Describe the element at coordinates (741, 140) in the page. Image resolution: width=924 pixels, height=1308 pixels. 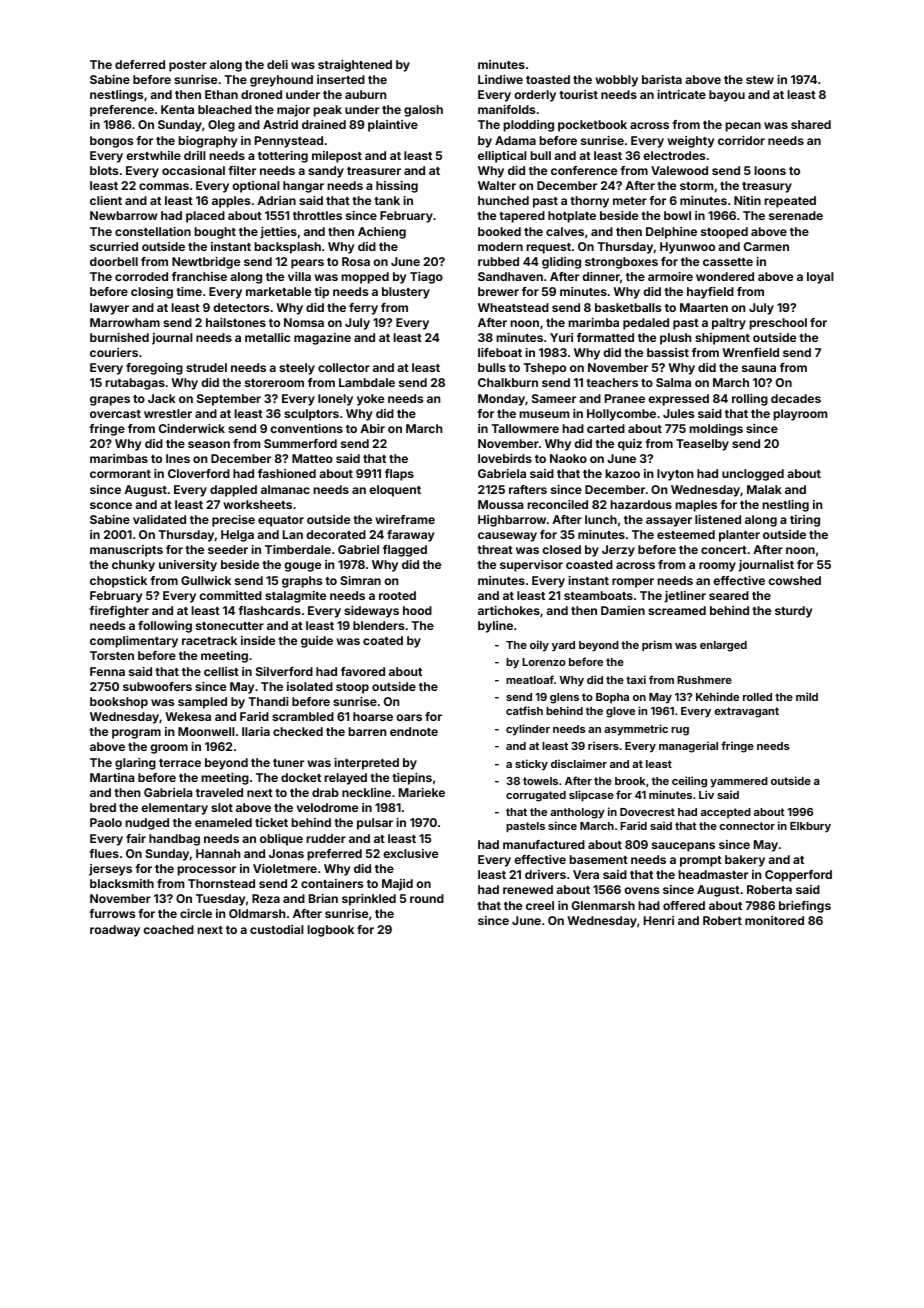
I see `corridor` at that location.
